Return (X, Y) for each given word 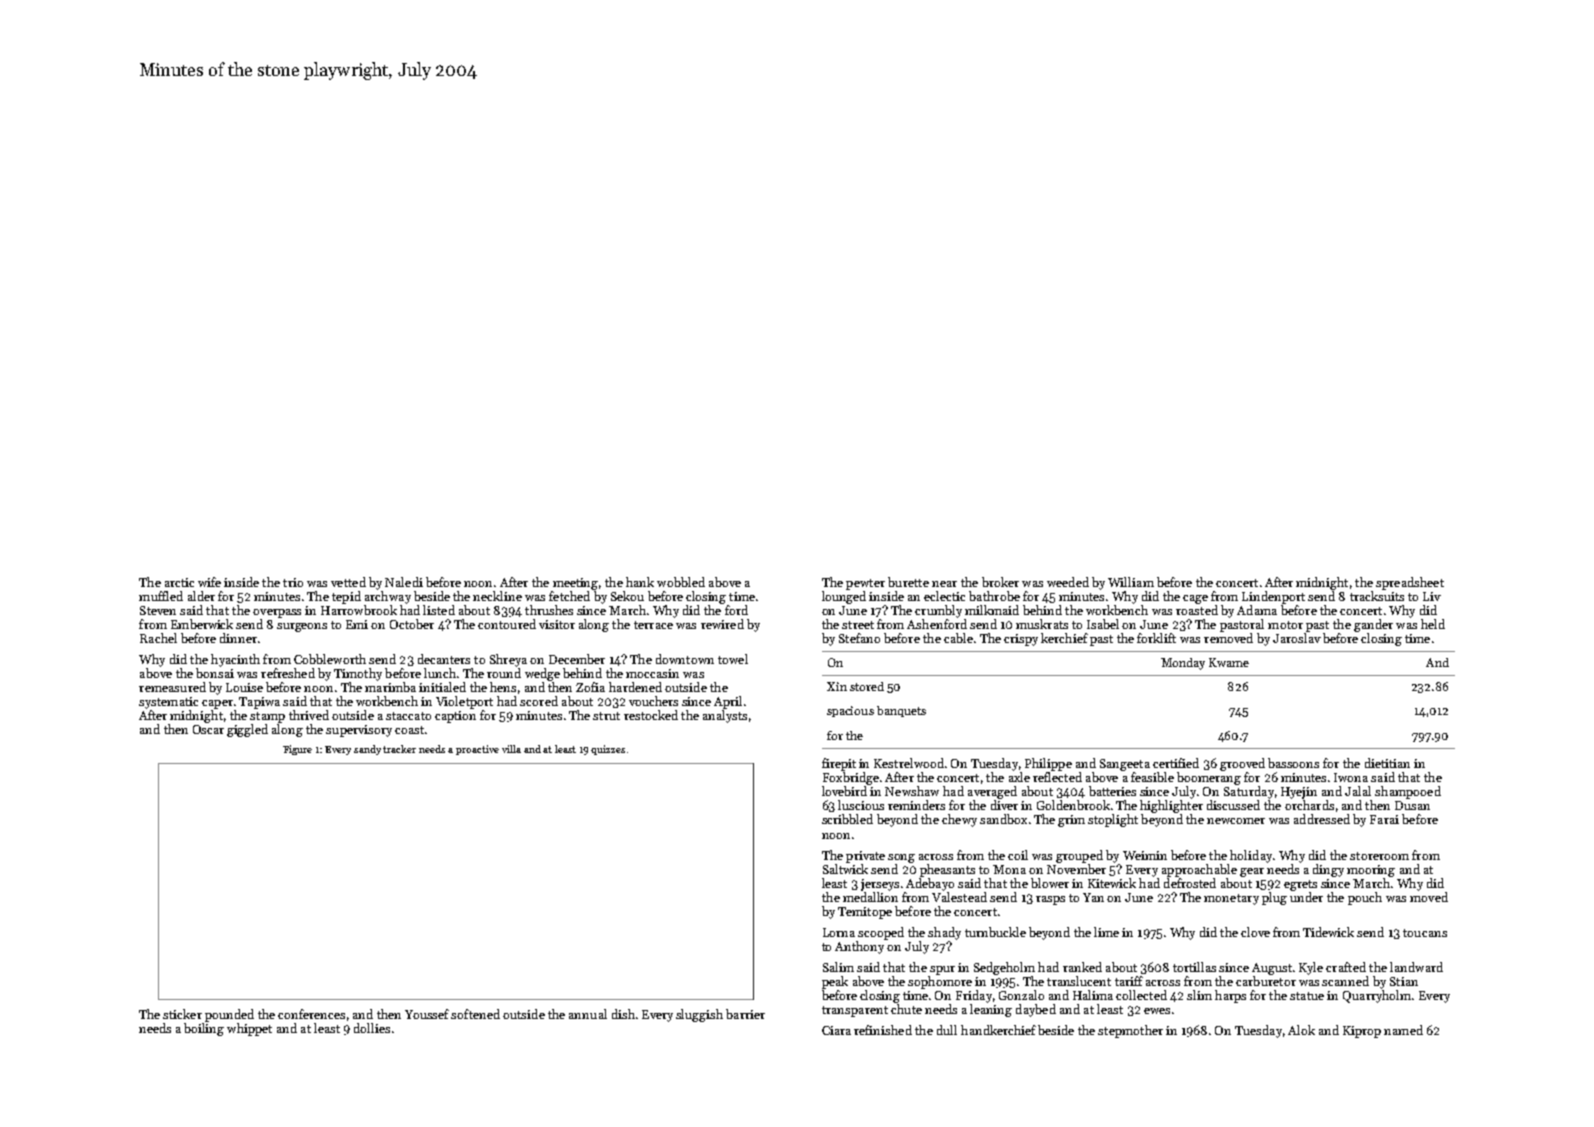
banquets (901, 711)
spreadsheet (1410, 583)
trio (293, 582)
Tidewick (1328, 932)
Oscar (208, 729)
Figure (297, 750)
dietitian (1387, 763)
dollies (372, 1028)
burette (908, 582)
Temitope (865, 913)
